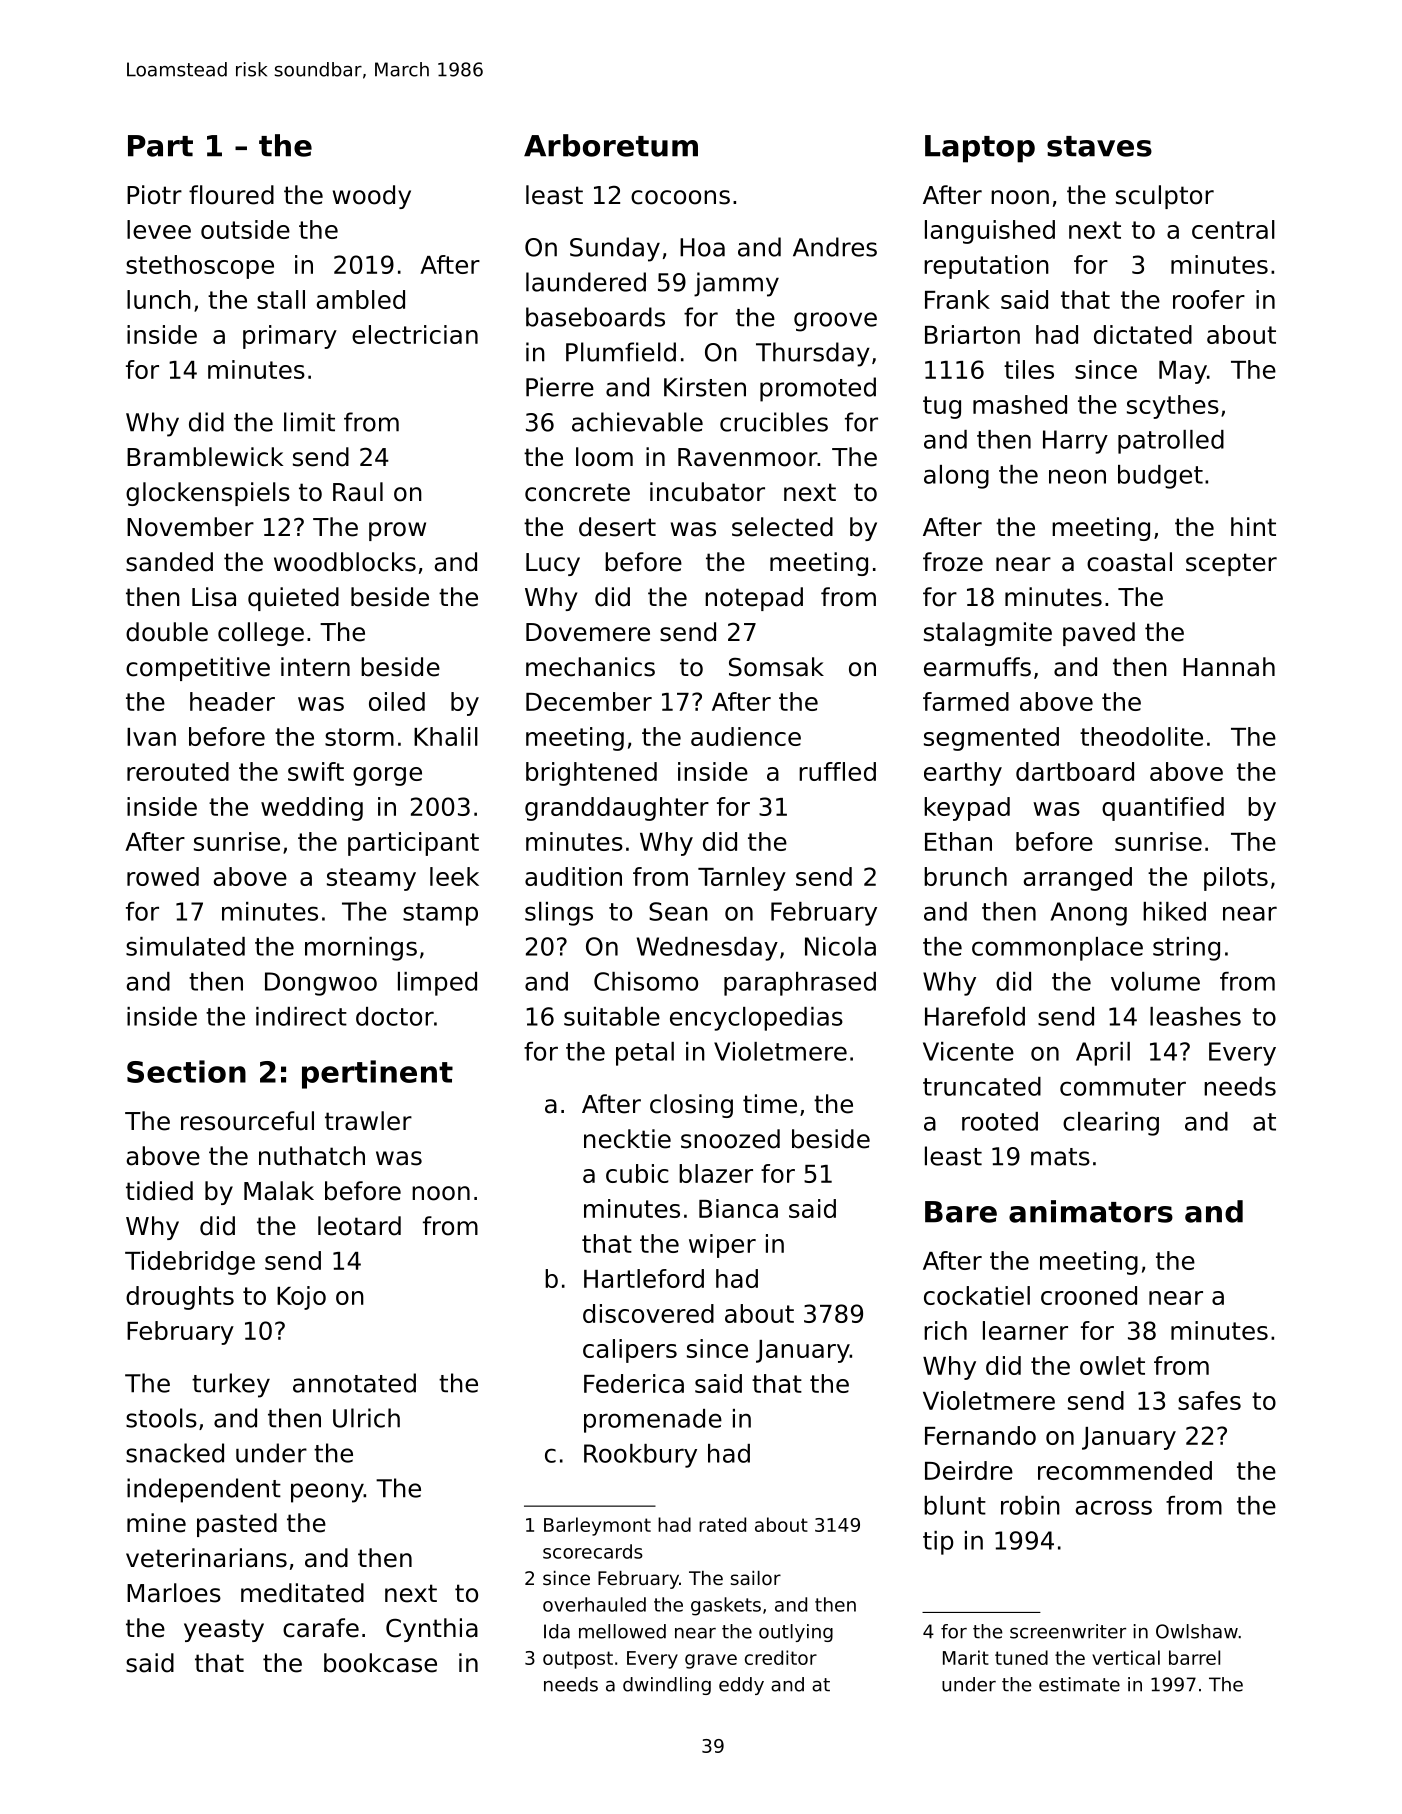  Describe the element at coordinates (612, 1016) in the screenshot. I see `suitable` at that location.
